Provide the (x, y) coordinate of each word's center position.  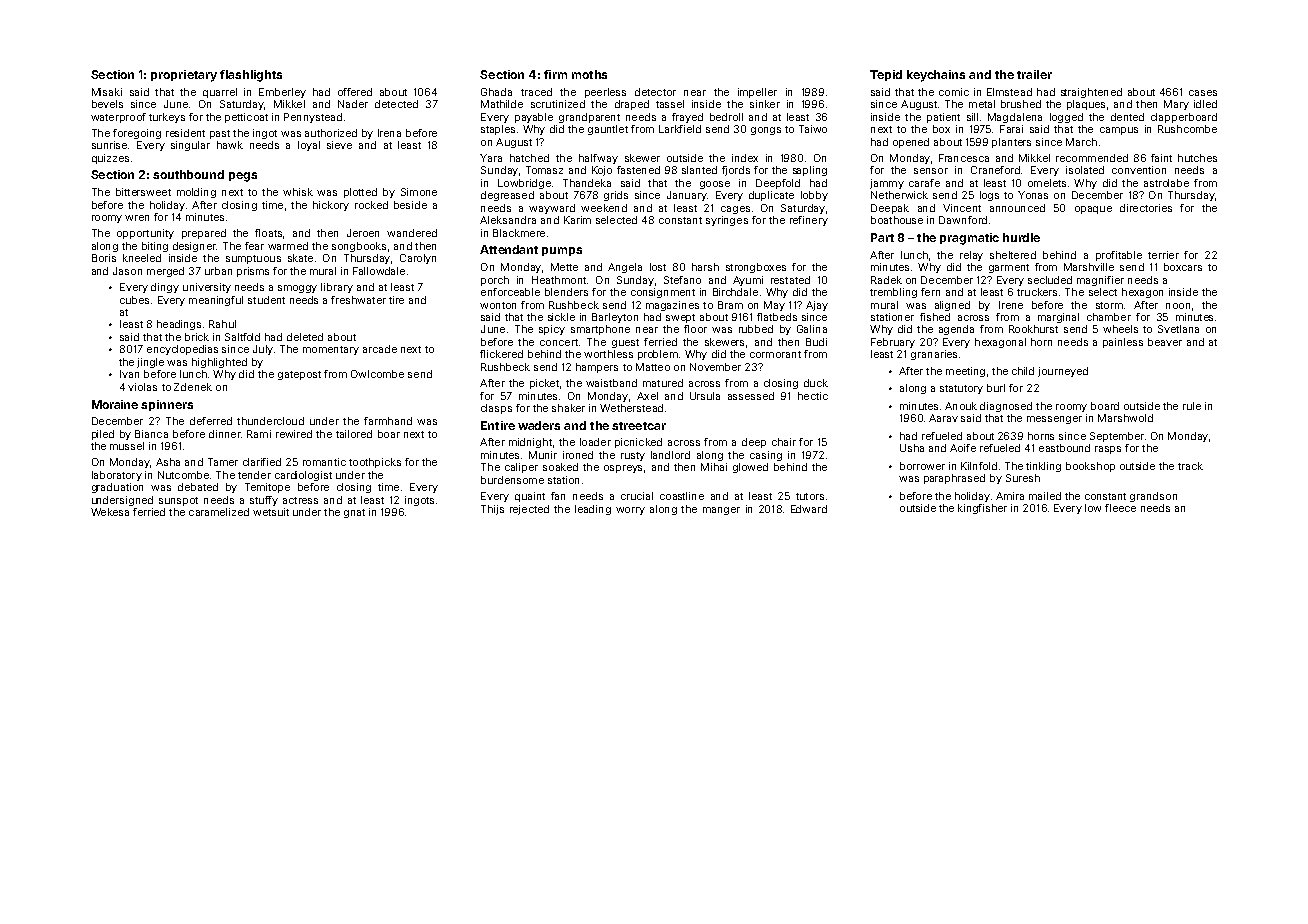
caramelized (219, 512)
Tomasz (544, 170)
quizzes (110, 159)
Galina (812, 329)
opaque (1093, 210)
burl (996, 388)
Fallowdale (379, 271)
